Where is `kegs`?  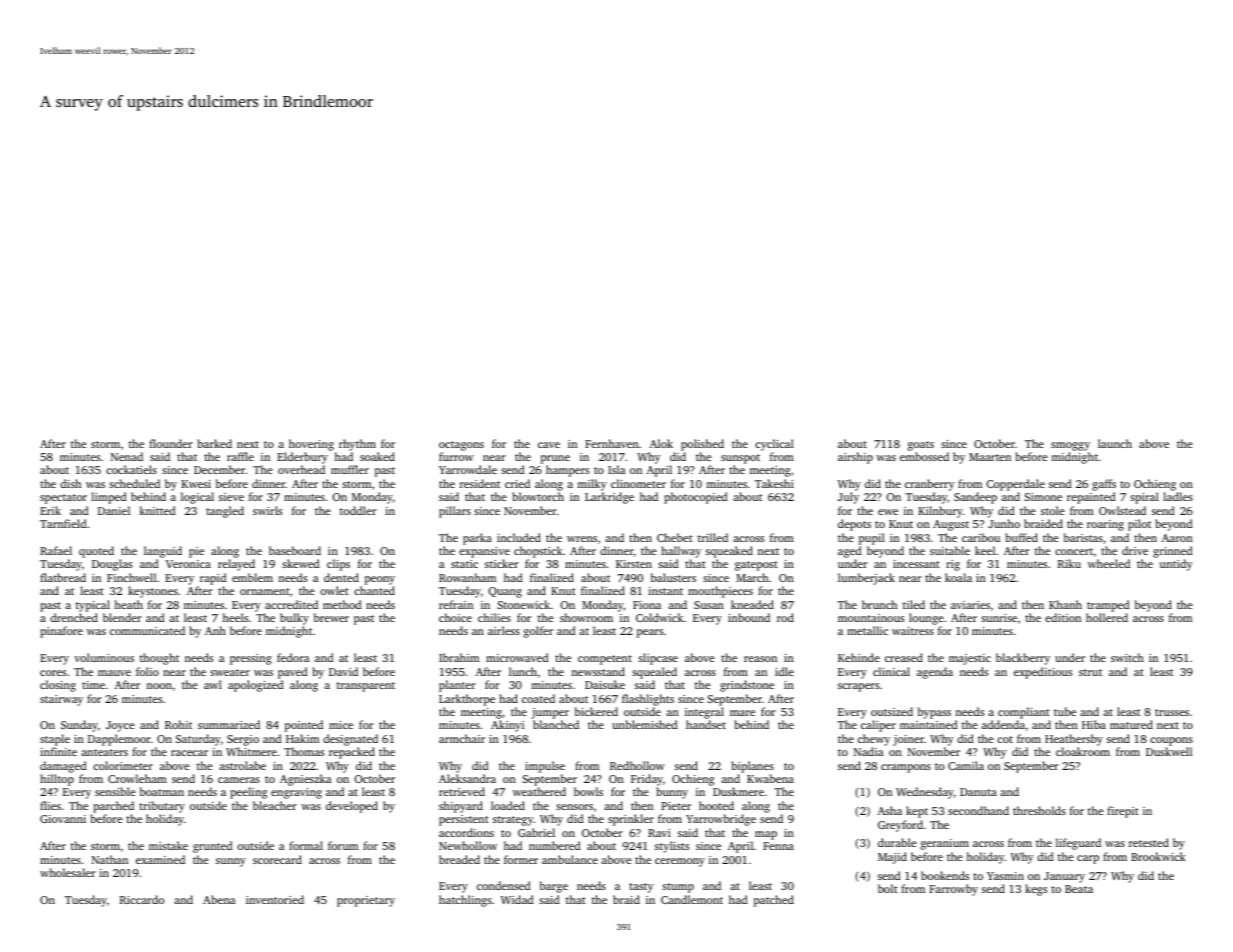 kegs is located at coordinates (1036, 890).
